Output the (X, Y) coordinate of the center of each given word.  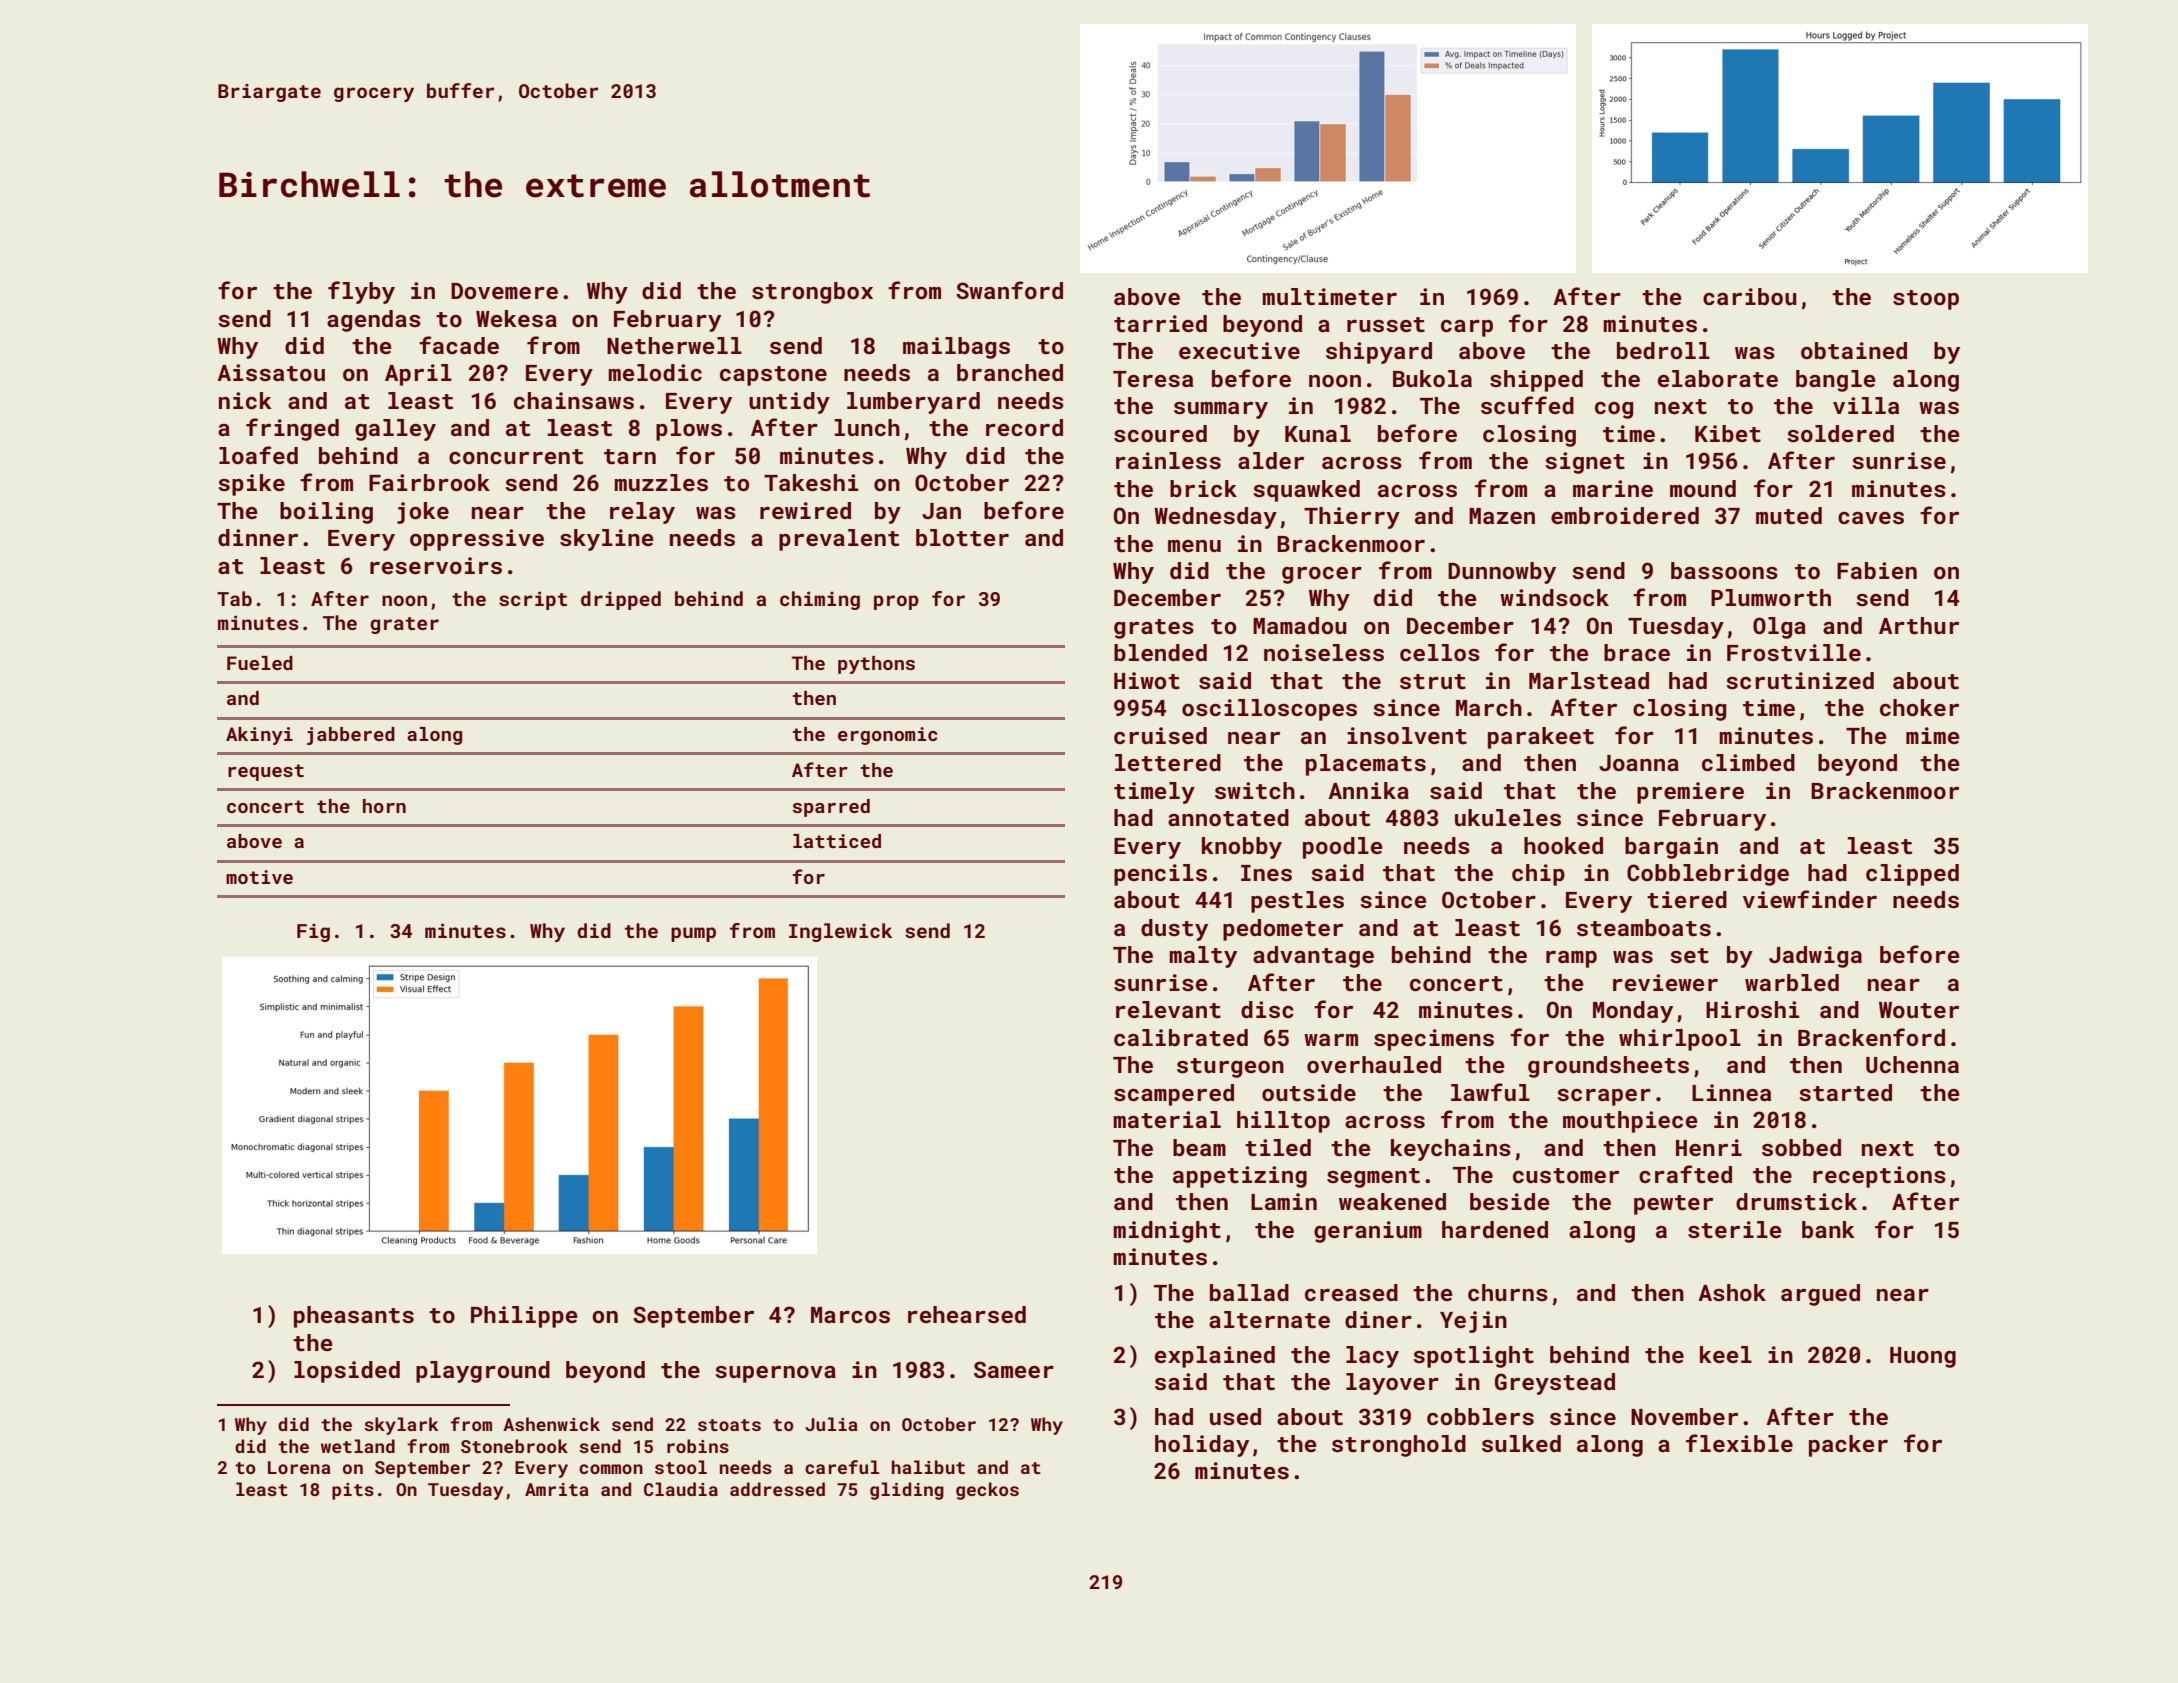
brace (1637, 652)
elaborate (1718, 378)
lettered (1168, 762)
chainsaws (574, 400)
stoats (729, 1425)
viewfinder (1810, 899)
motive (259, 877)
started (1845, 1092)
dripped (621, 600)
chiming (820, 600)
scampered (1174, 1095)
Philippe (524, 1317)
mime (1933, 735)
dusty (1174, 930)
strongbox (812, 293)
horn (384, 806)
